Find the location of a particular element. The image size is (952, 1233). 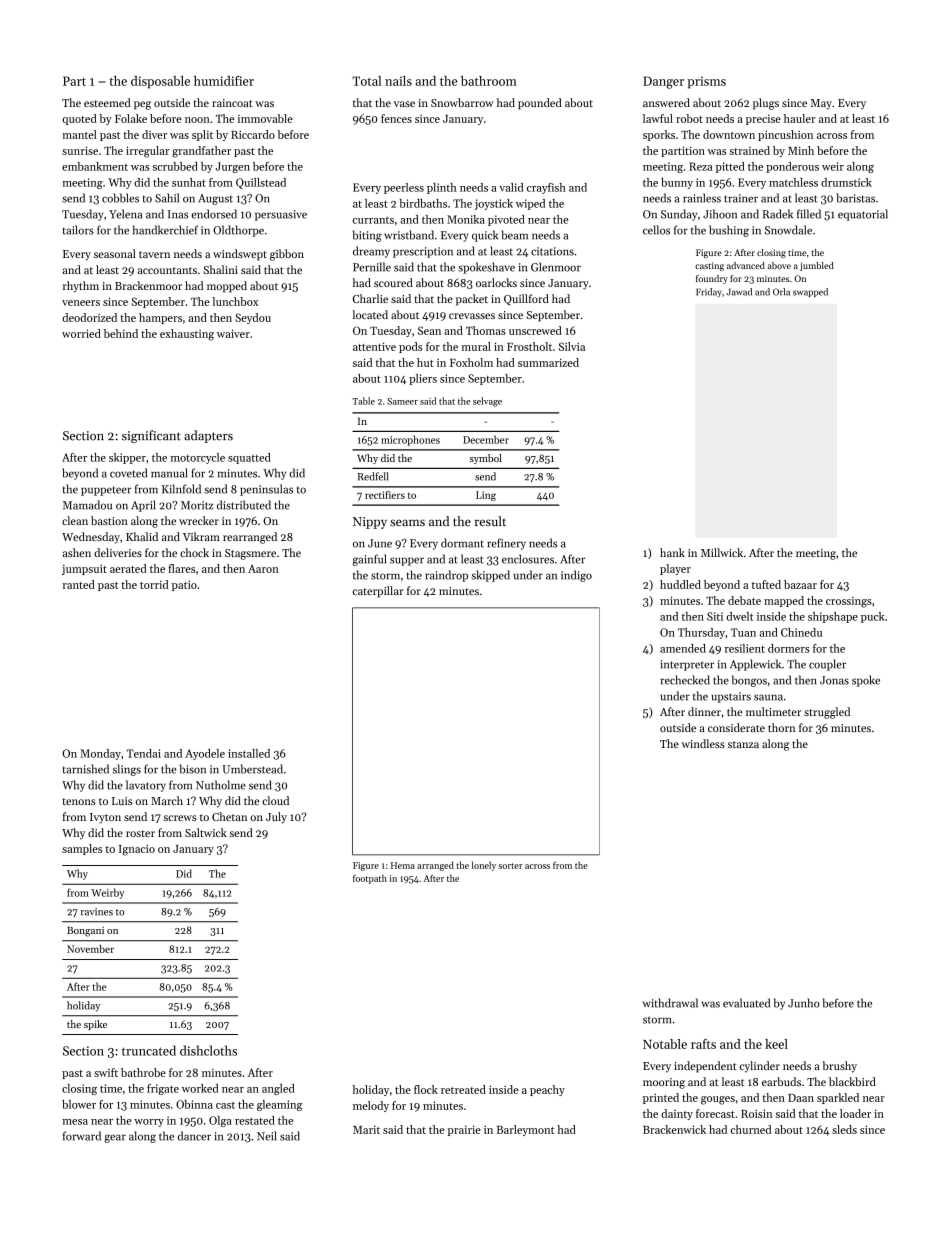

Tendai is located at coordinates (144, 753).
